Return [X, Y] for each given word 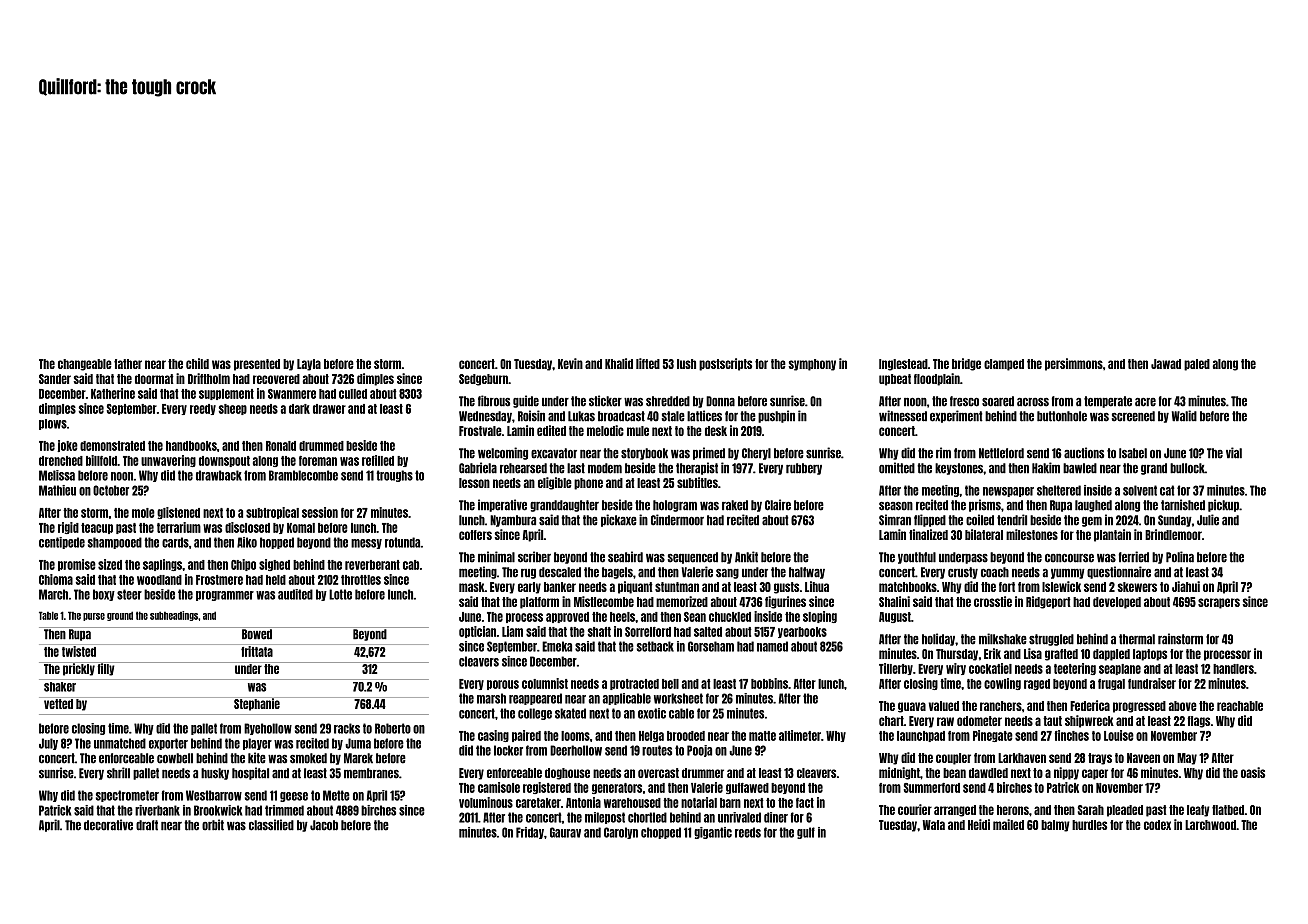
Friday [530, 833]
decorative [108, 825]
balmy [1055, 826]
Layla [309, 365]
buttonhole [1062, 416]
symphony [812, 365]
